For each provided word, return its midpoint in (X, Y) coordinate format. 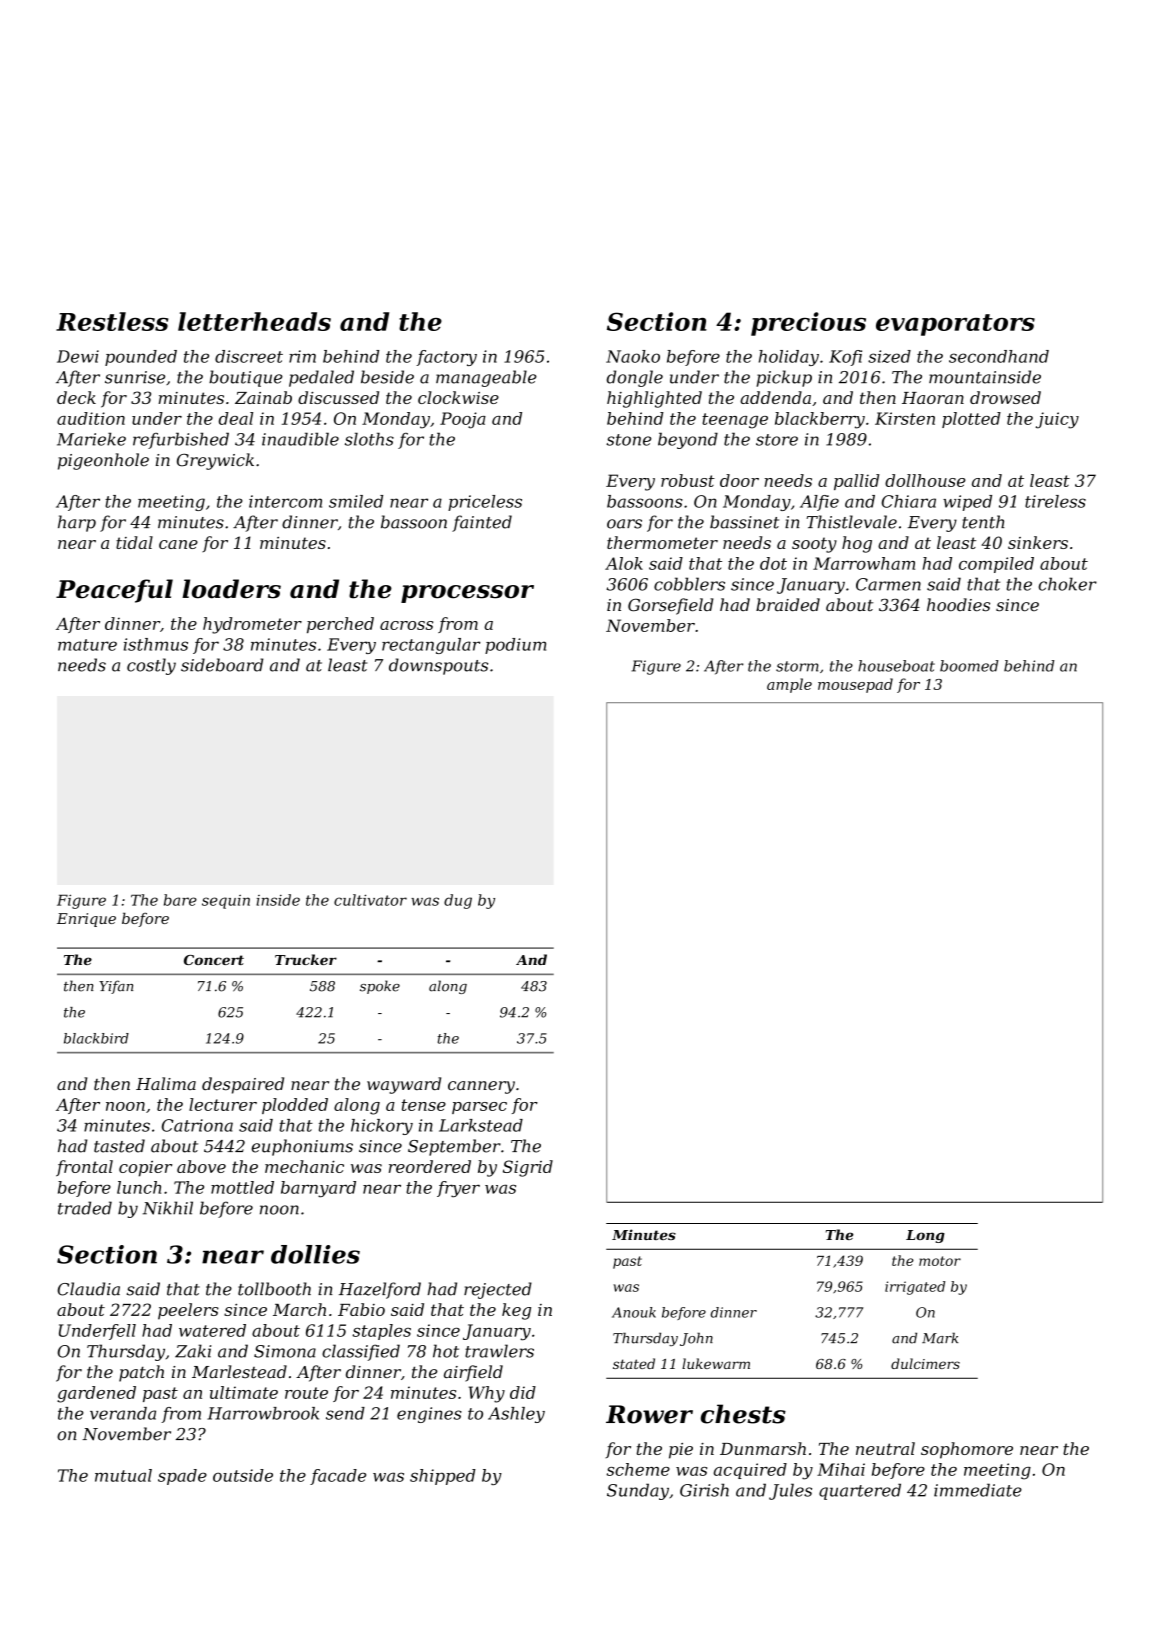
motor (940, 1261)
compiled (996, 565)
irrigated (915, 1288)
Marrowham (864, 563)
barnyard (318, 1189)
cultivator (370, 900)
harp (77, 523)
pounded (141, 358)
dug (458, 901)
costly (151, 666)
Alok (624, 563)
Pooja (463, 420)
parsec (479, 1108)
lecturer (223, 1104)
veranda (123, 1413)
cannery (481, 1087)
